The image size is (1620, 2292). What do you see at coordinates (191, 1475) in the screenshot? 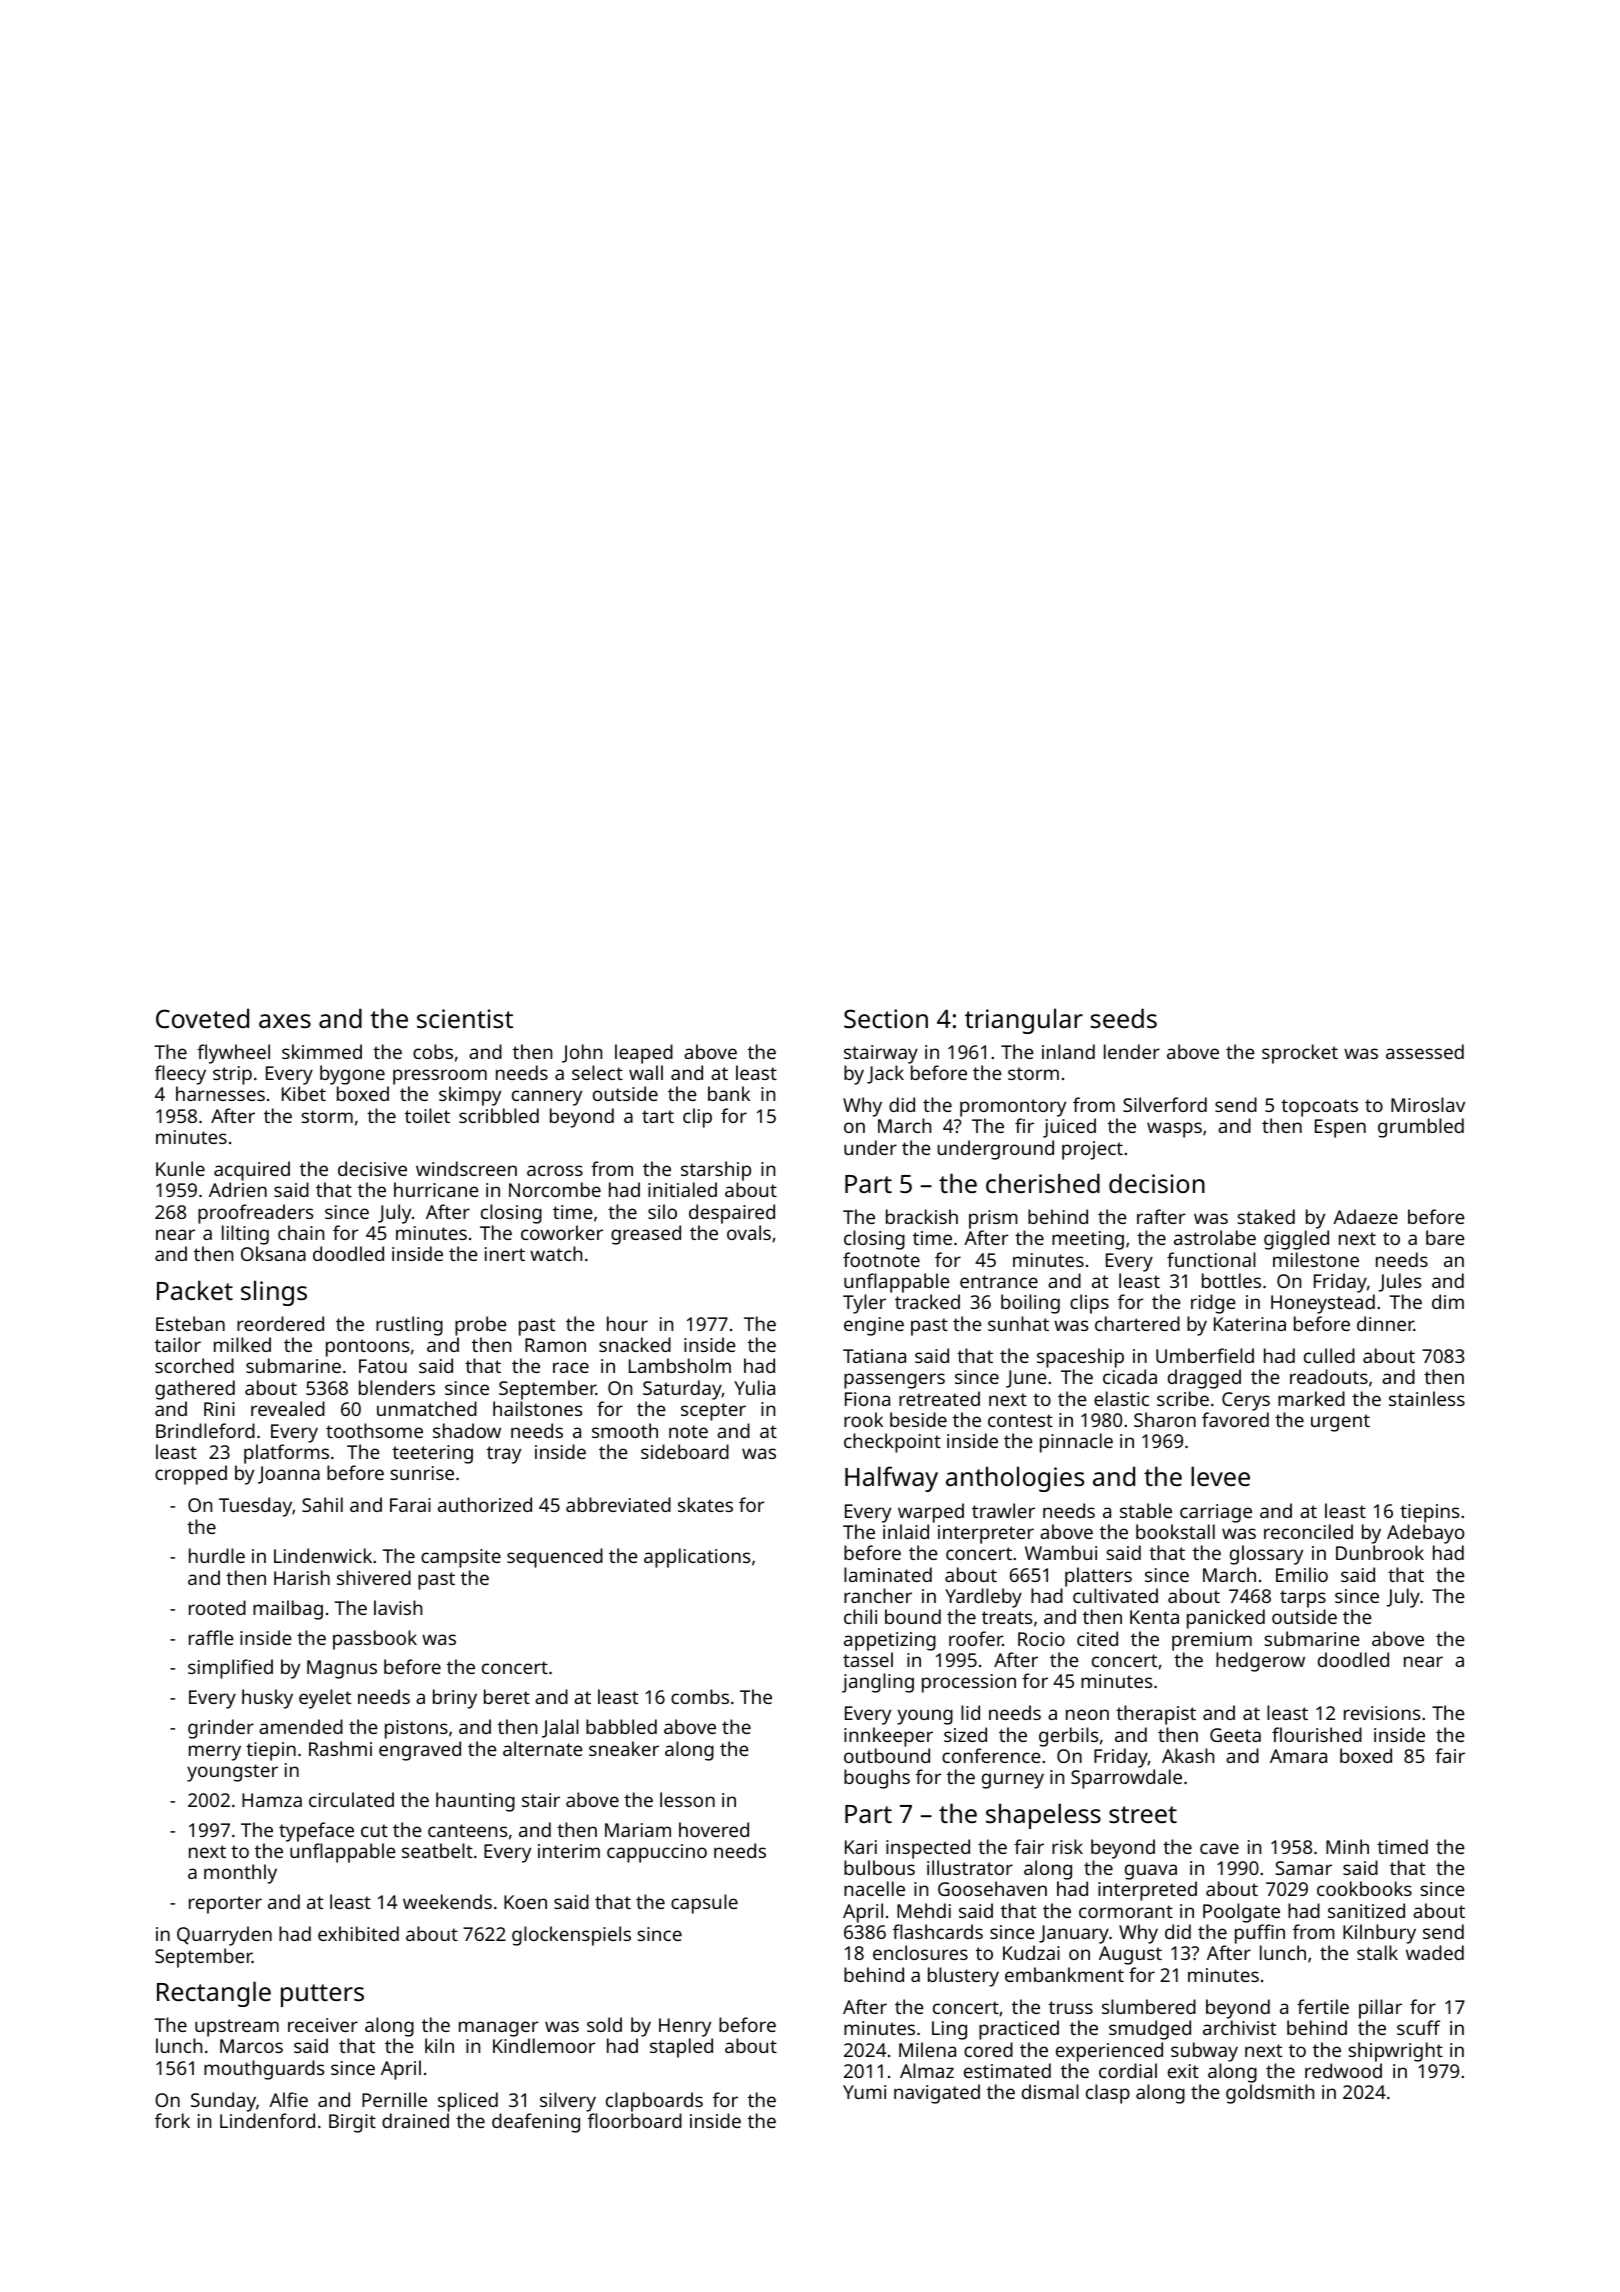
I see `cropped` at bounding box center [191, 1475].
